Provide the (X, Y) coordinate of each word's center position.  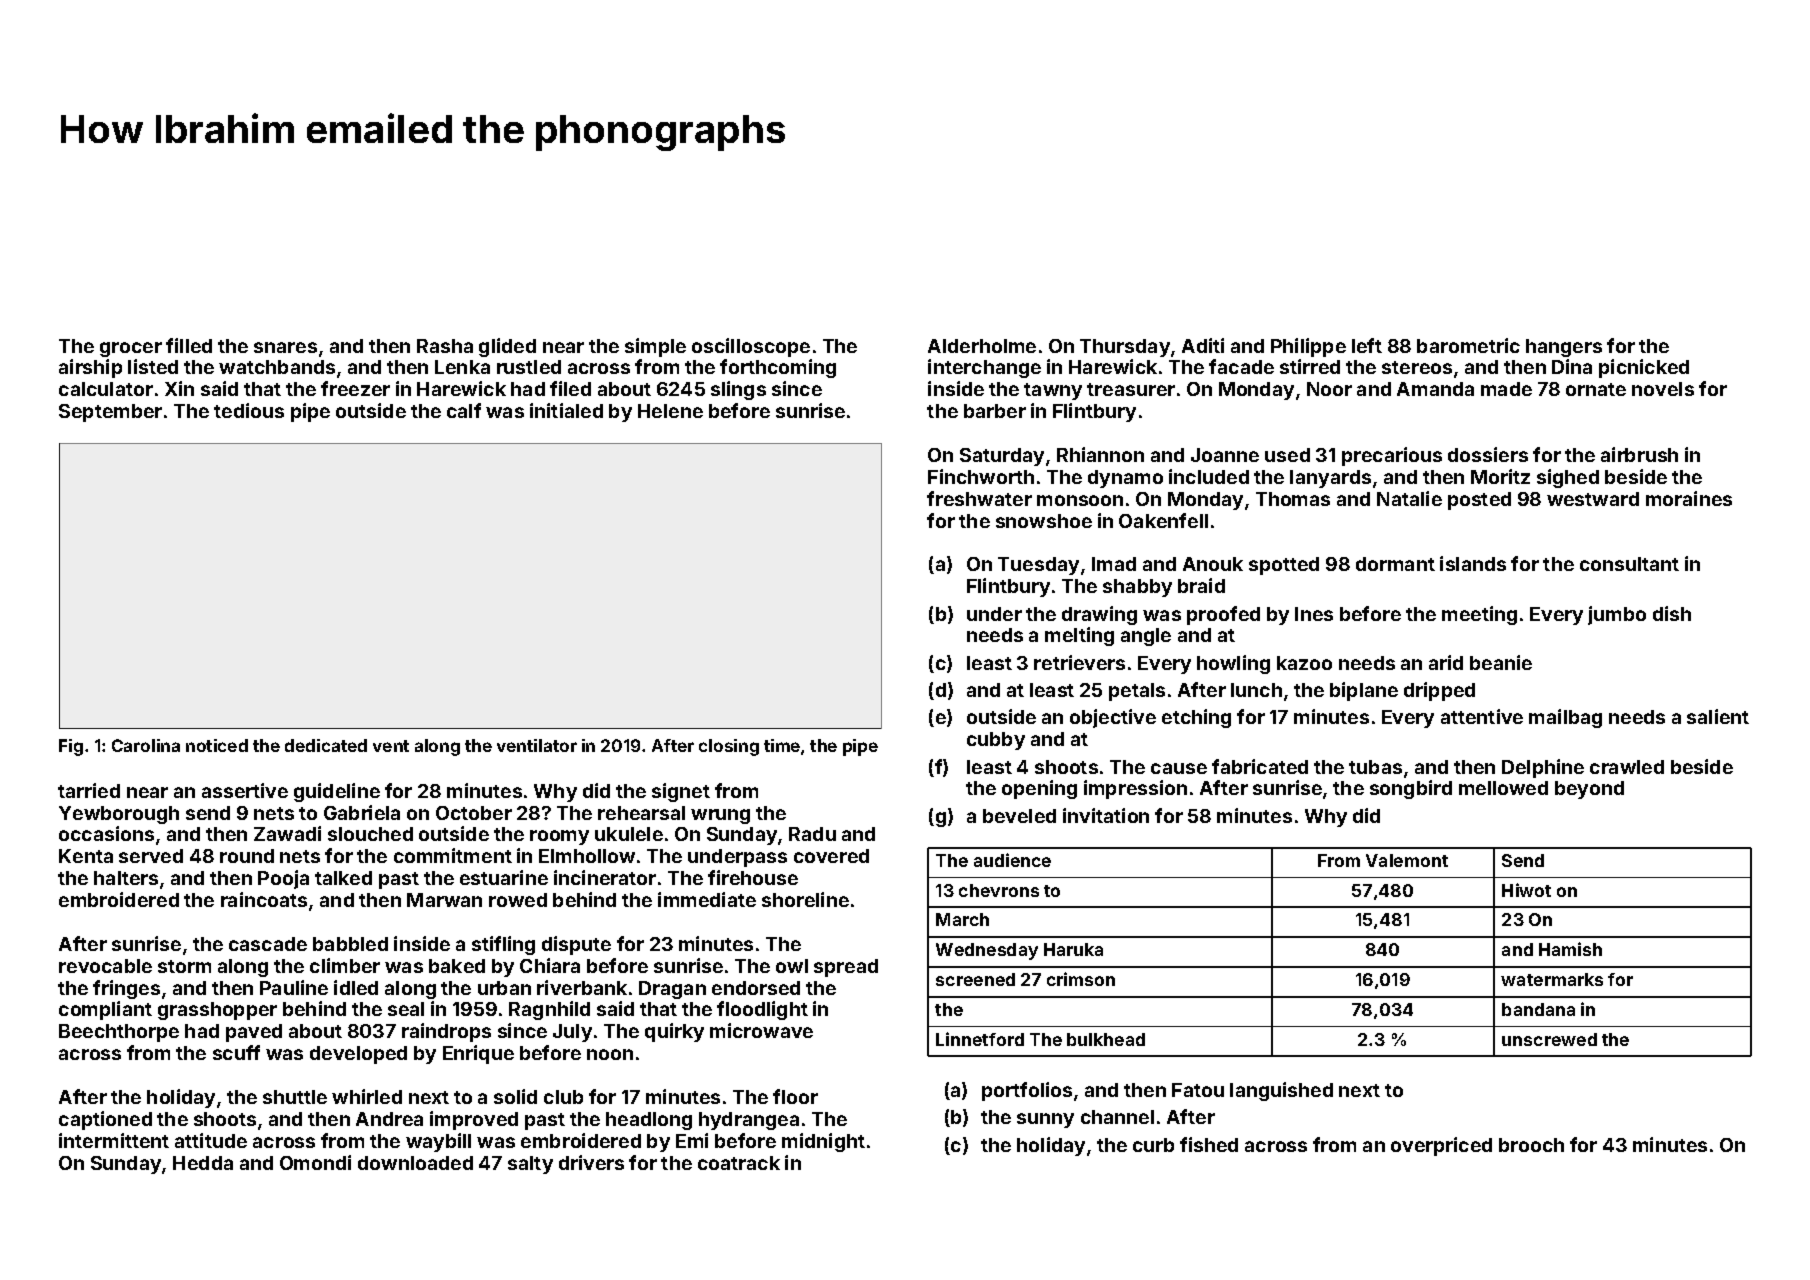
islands (1473, 563)
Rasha (445, 346)
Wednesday (987, 951)
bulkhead (1106, 1039)
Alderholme (982, 346)
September (110, 413)
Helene (670, 411)
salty (530, 1165)
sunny (1045, 1120)
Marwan (444, 900)
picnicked (1644, 368)
